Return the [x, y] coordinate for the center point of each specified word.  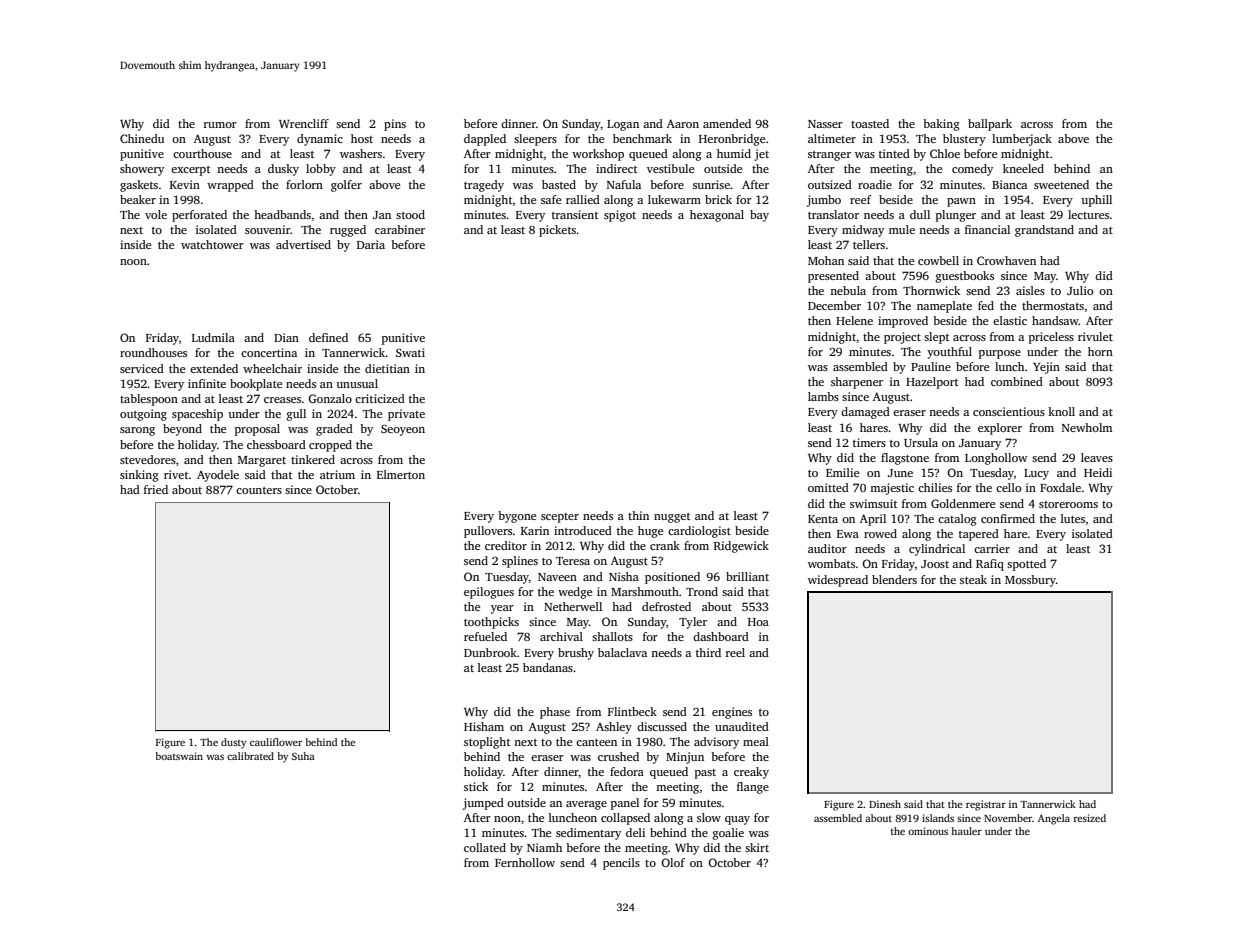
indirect [616, 168]
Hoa [758, 622]
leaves [1097, 457]
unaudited [742, 726]
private [406, 415]
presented [833, 277]
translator [833, 214]
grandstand [1044, 231]
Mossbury [1030, 581]
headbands [282, 214]
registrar [986, 805]
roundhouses [153, 352]
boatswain [179, 756]
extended [214, 368]
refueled [485, 636]
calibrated [250, 756]
